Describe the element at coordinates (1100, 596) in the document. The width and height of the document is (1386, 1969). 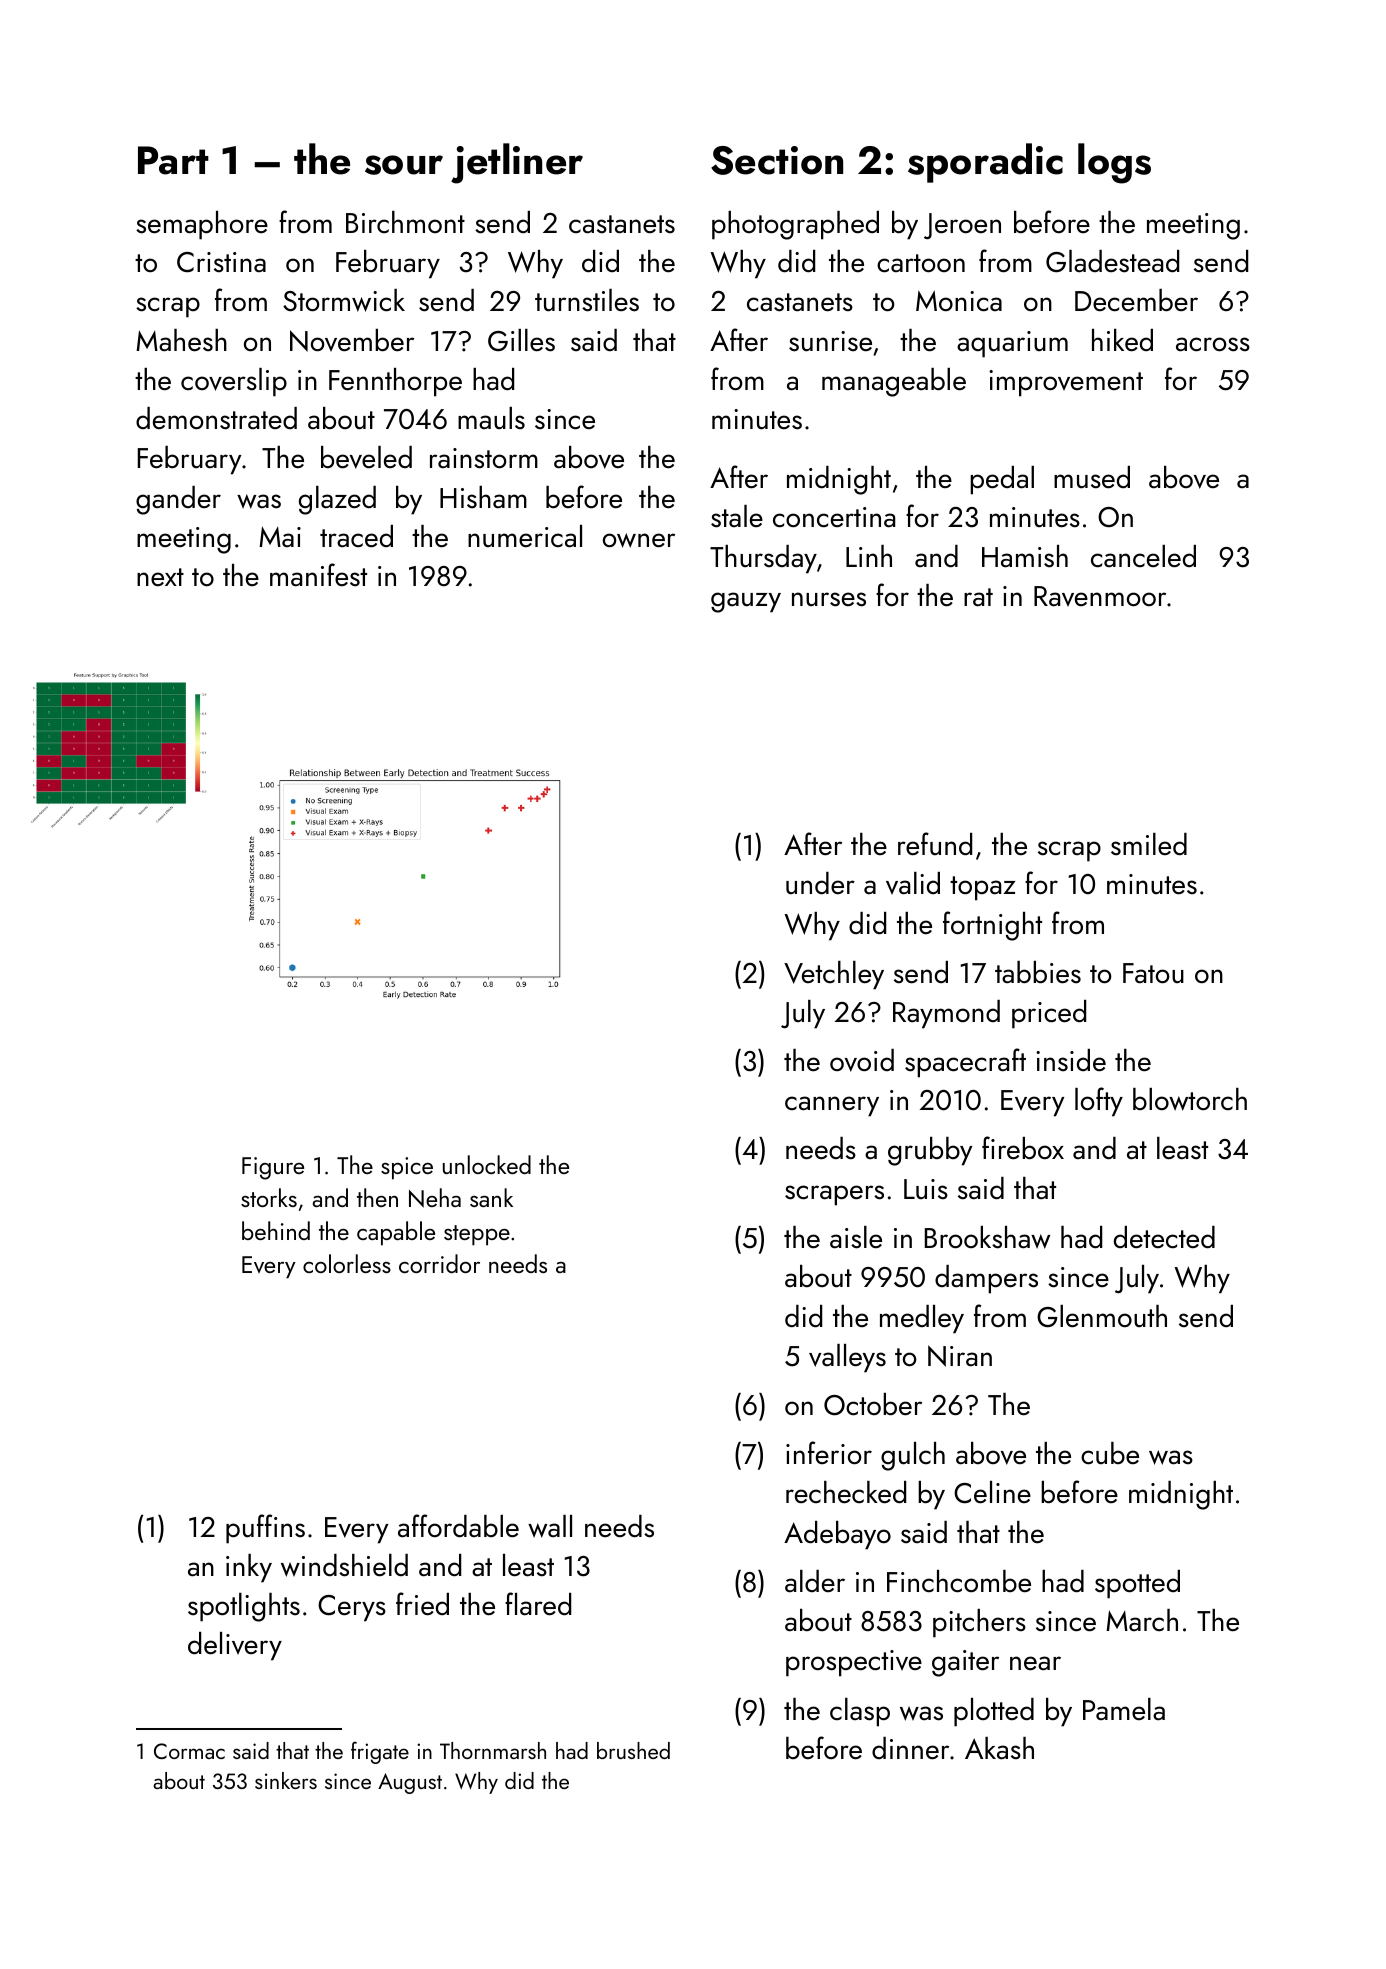
I see `Ravenmoor` at that location.
